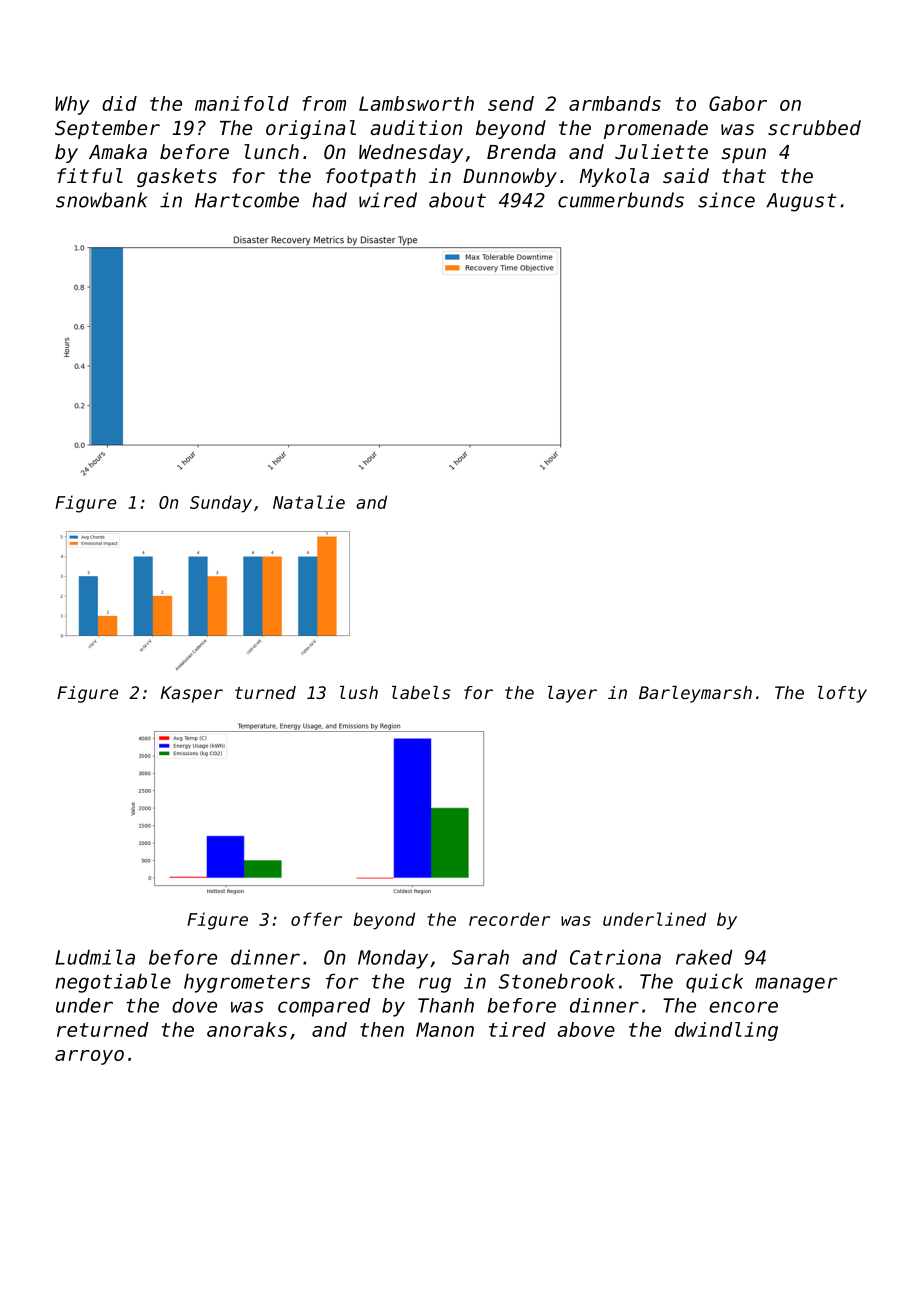 This page has height=1308, width=924. Describe the element at coordinates (695, 694) in the page. I see `Barleymarsh` at that location.
